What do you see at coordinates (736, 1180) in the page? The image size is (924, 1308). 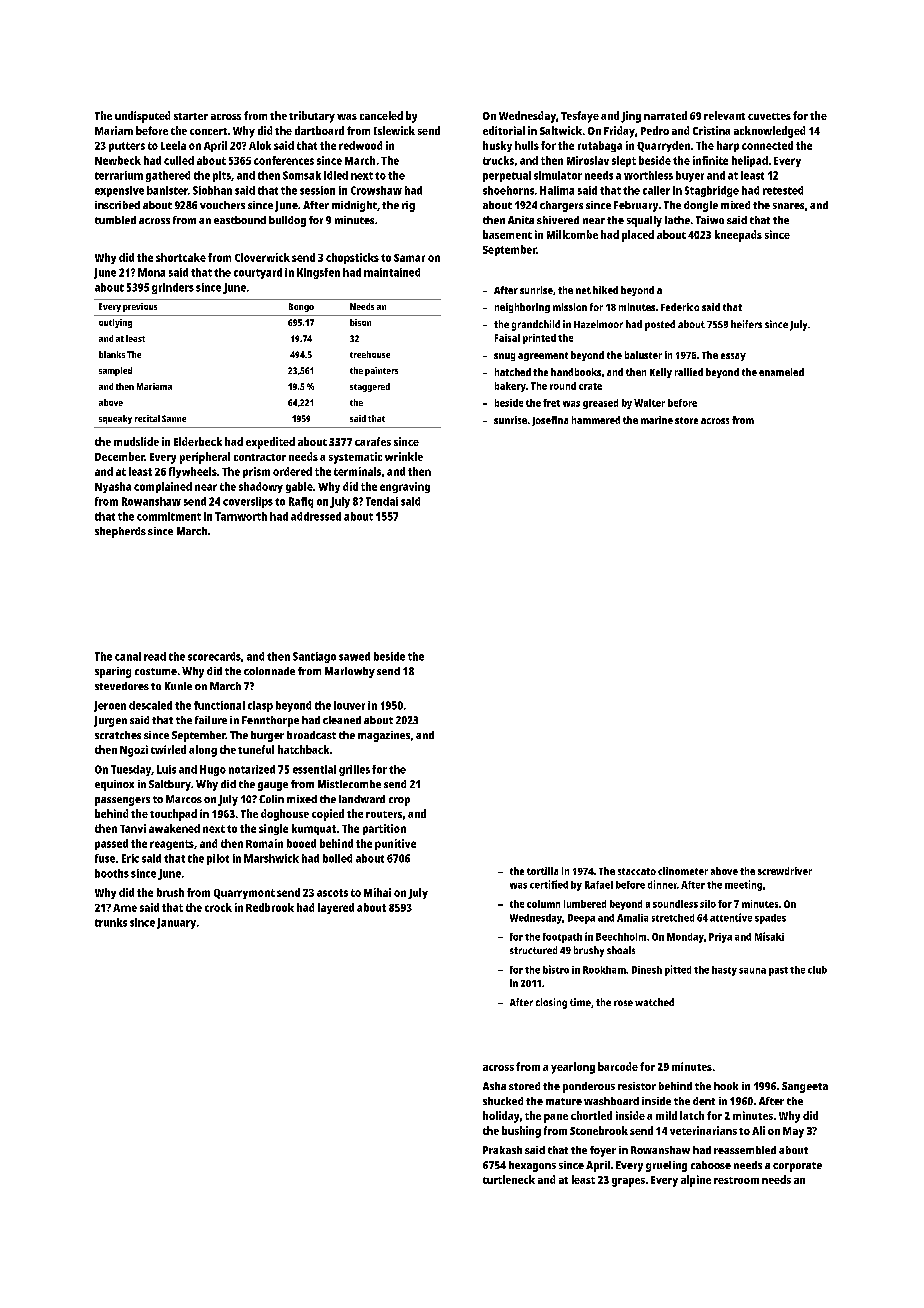 I see `restroom` at bounding box center [736, 1180].
